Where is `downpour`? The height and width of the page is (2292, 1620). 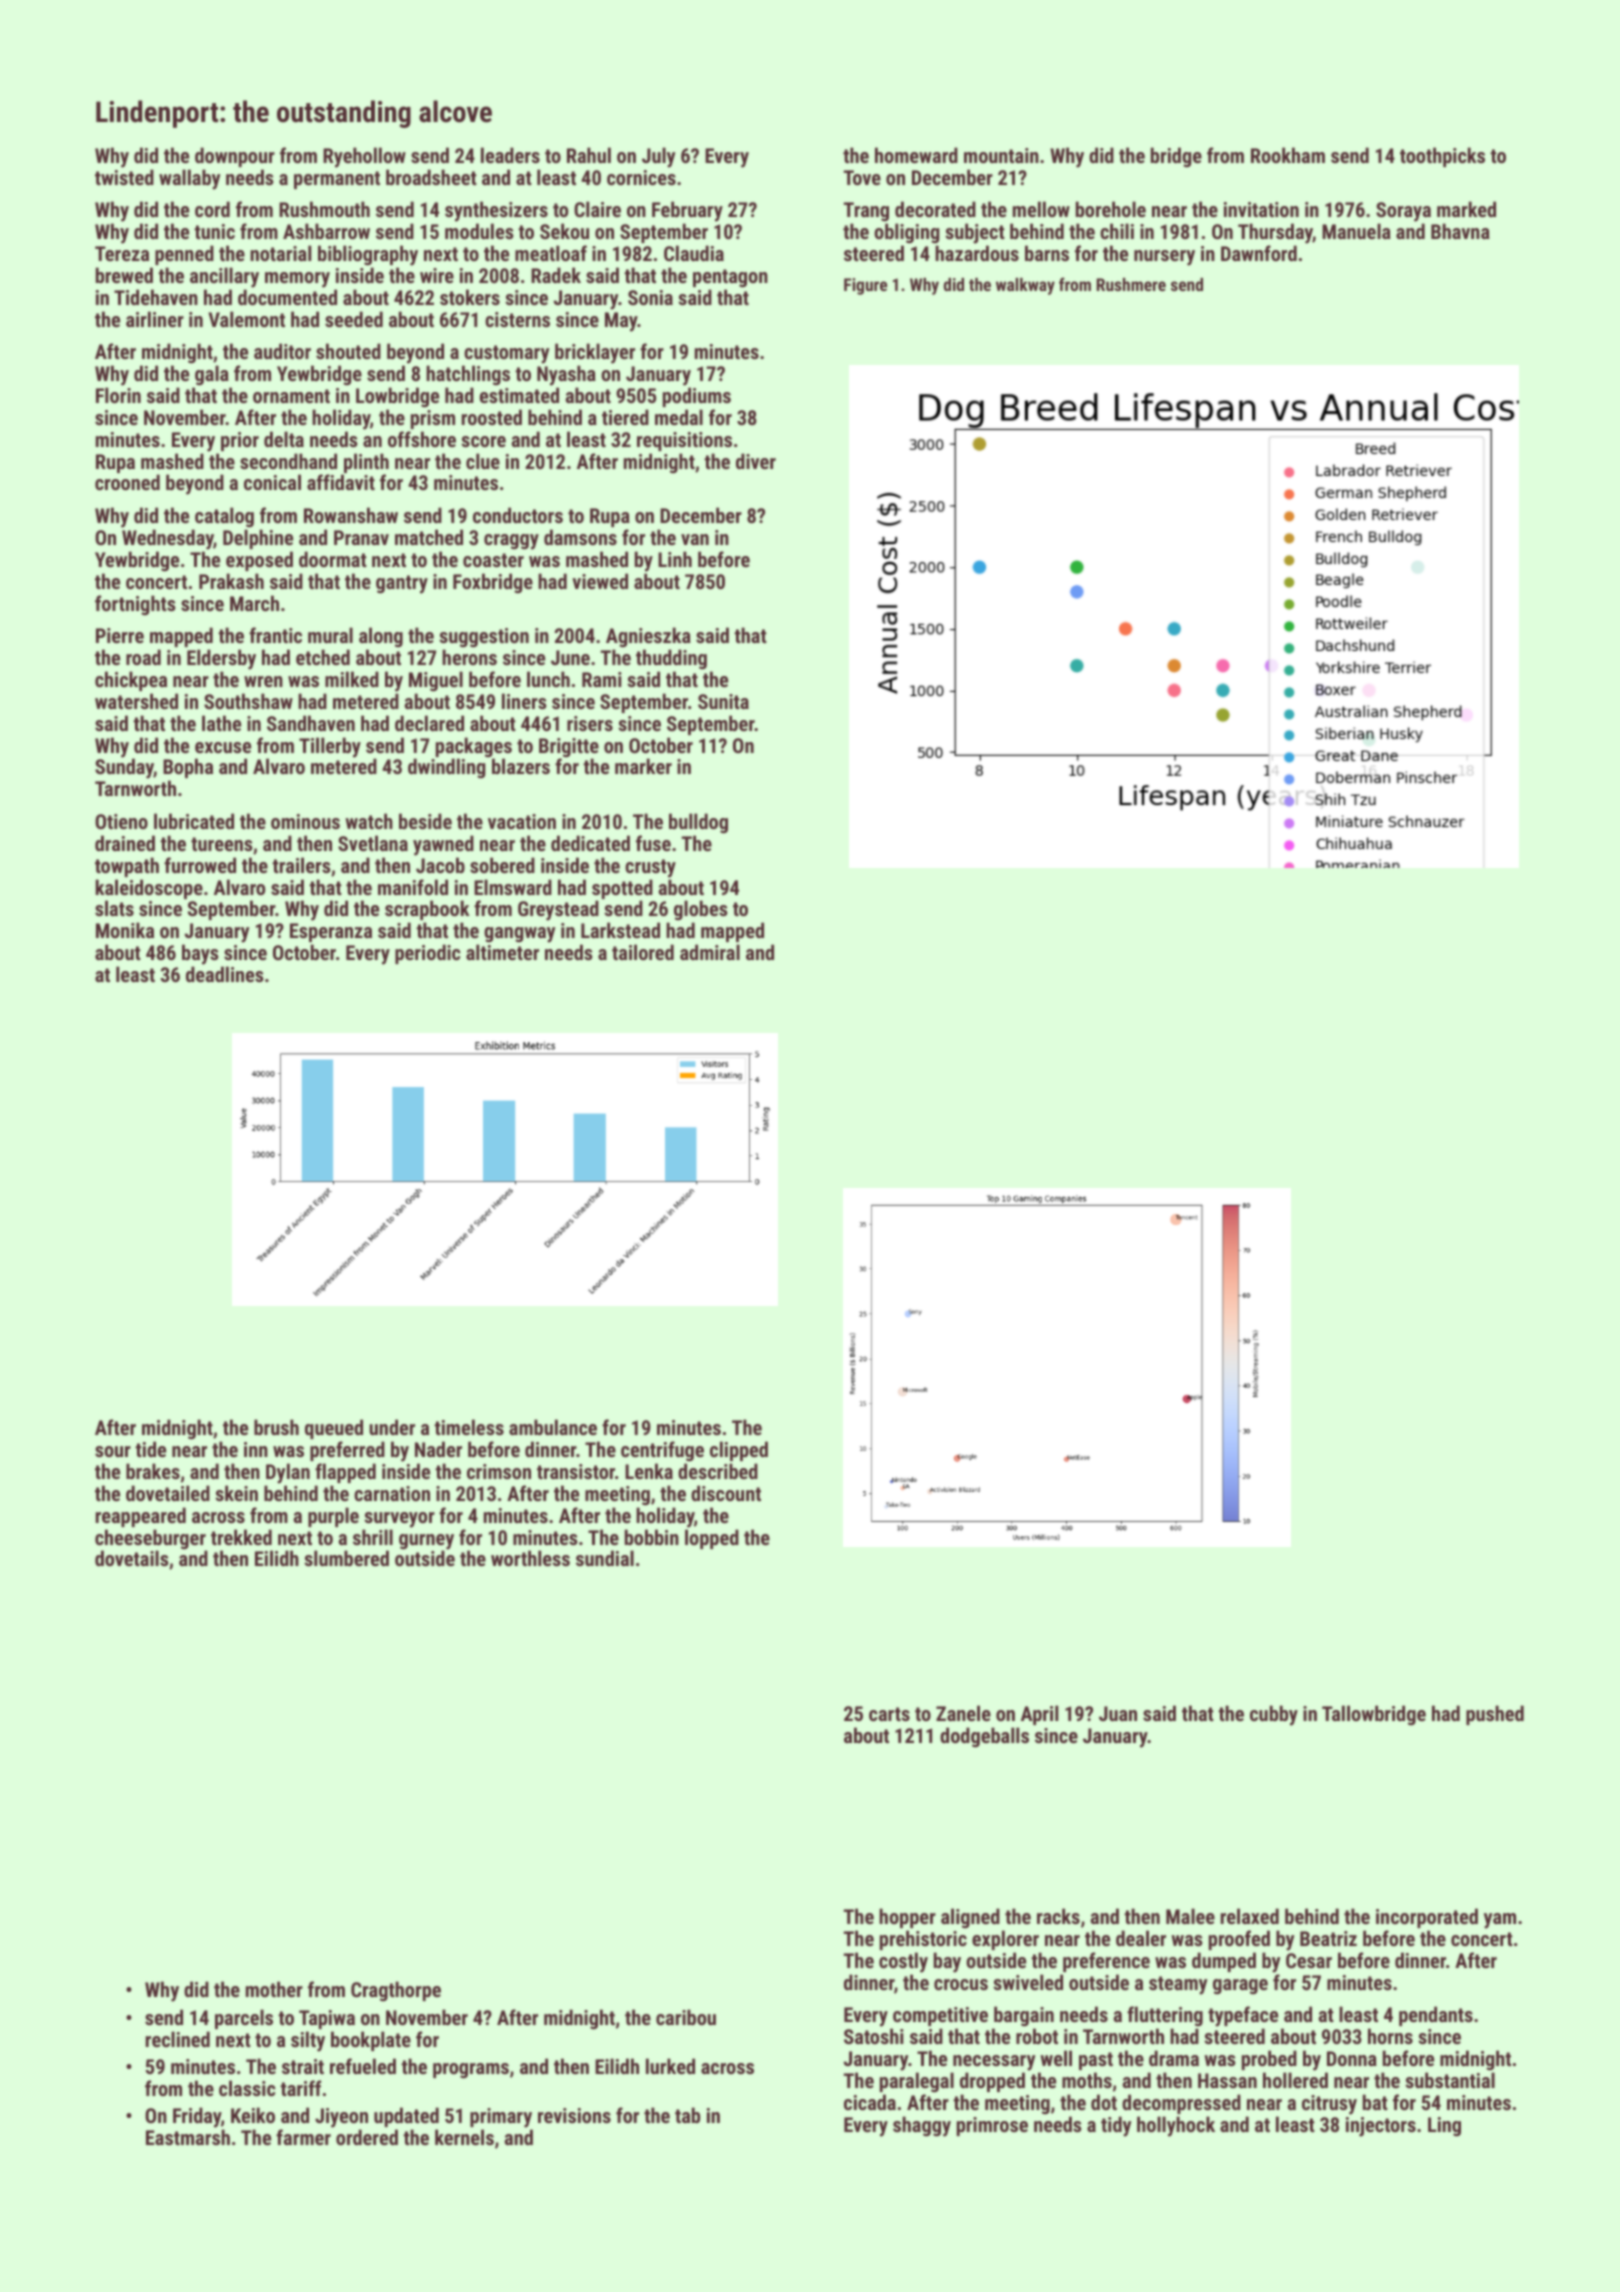 downpour is located at coordinates (235, 157).
